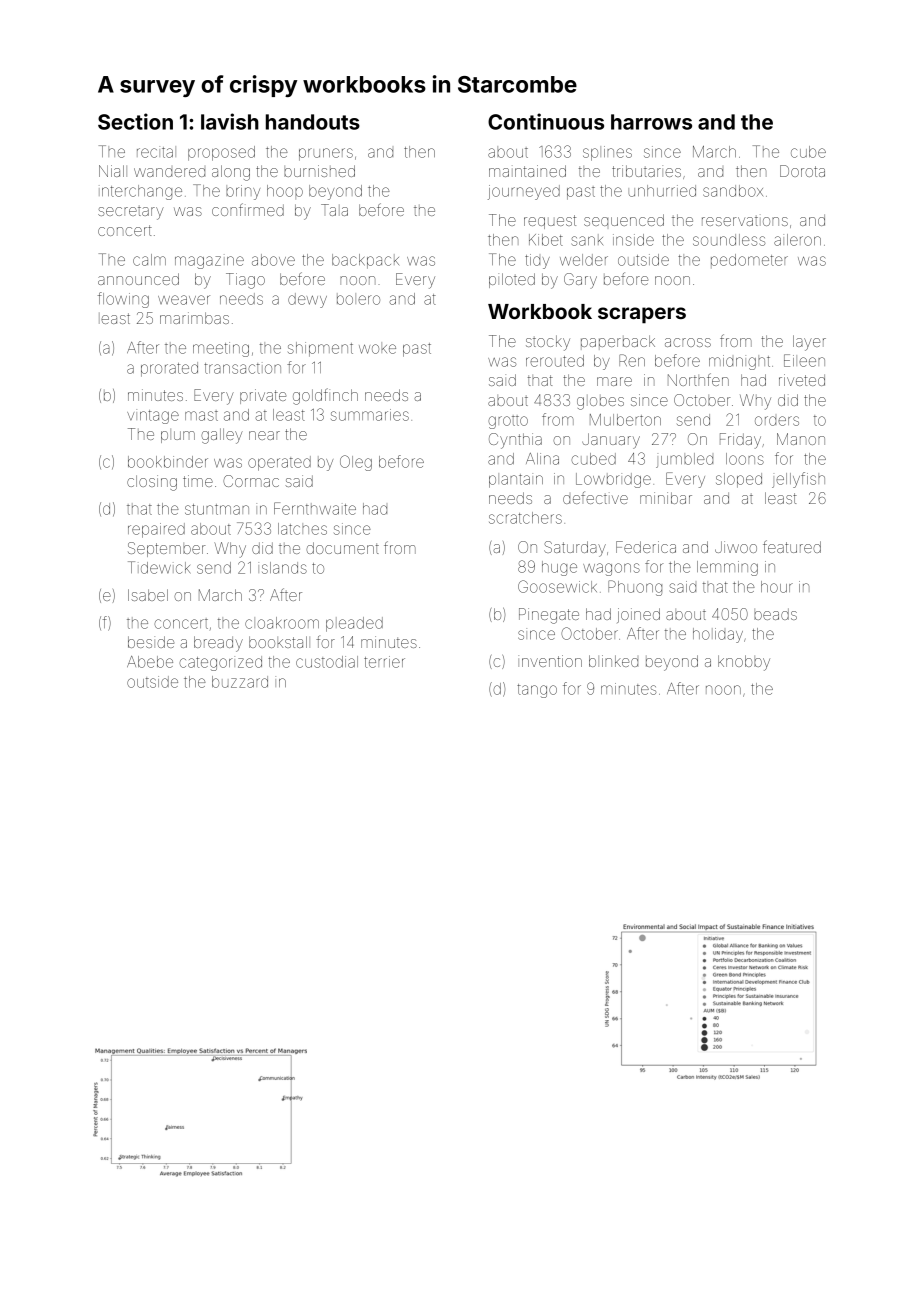  Describe the element at coordinates (614, 381) in the document. I see `mare` at that location.
